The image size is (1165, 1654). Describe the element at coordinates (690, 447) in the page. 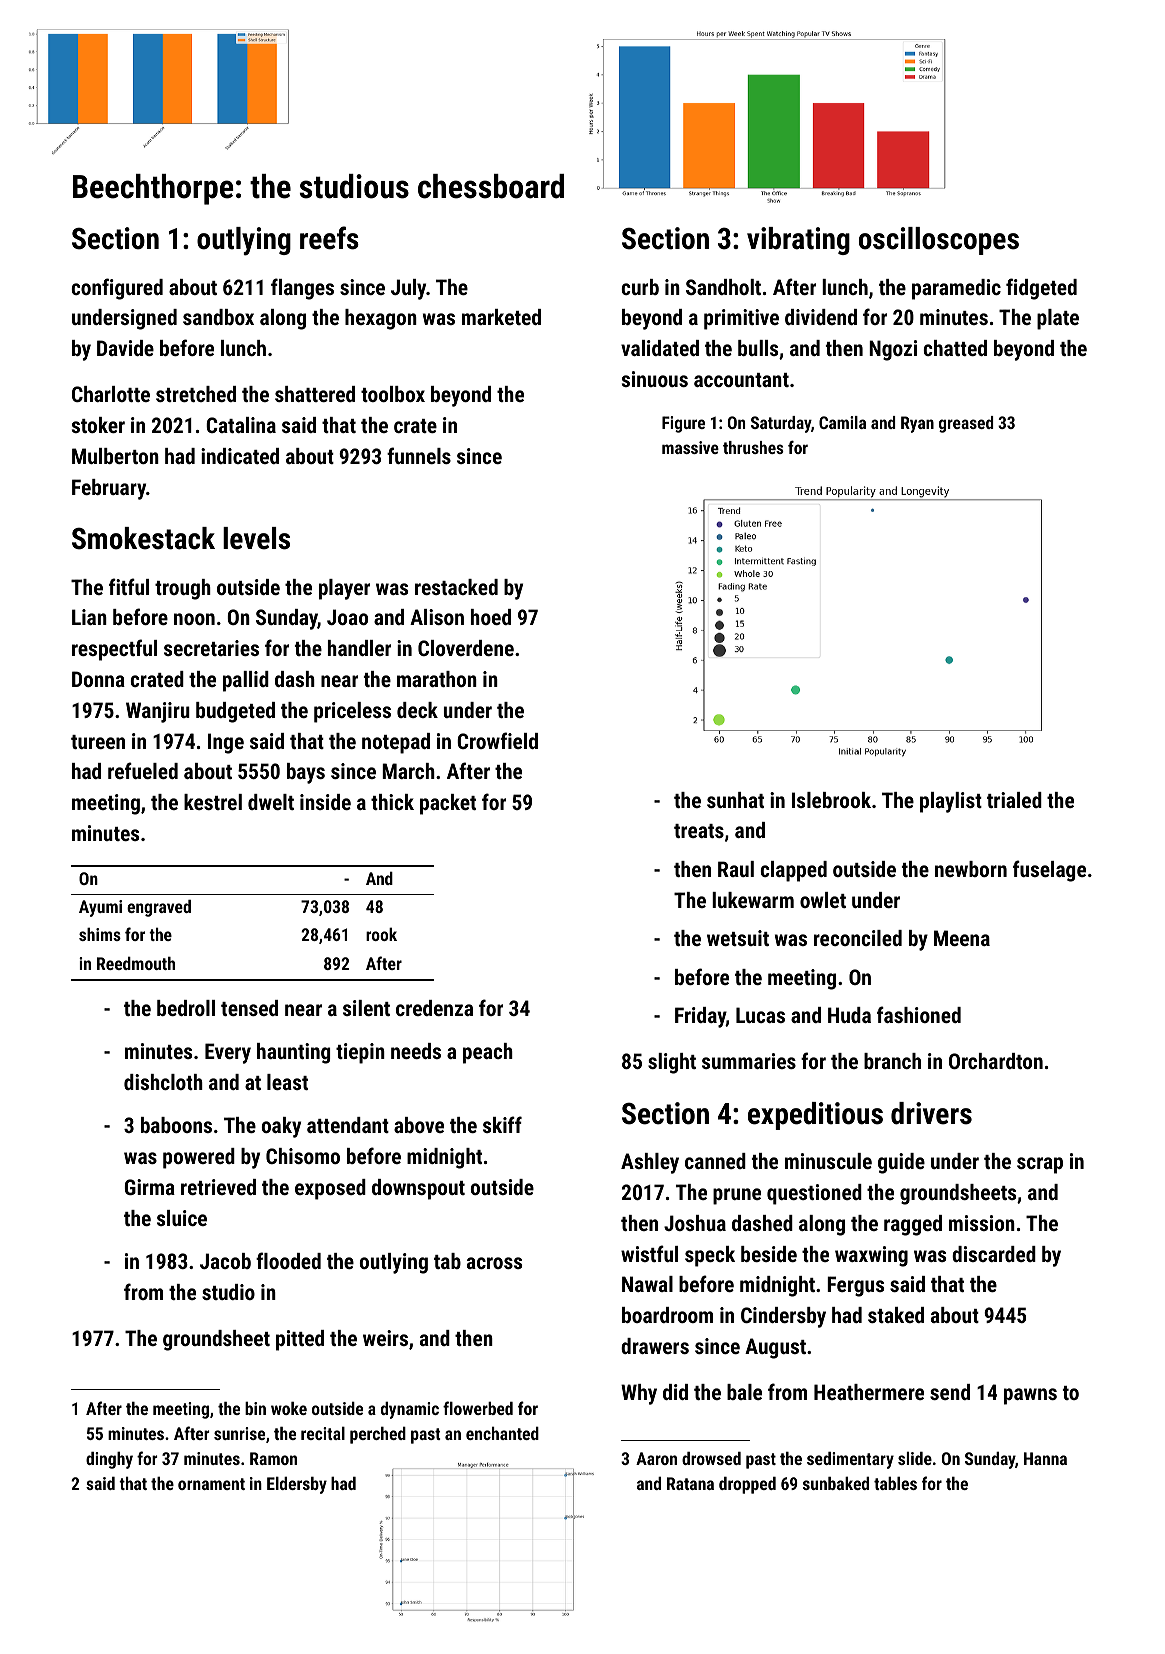

I see `massive` at that location.
